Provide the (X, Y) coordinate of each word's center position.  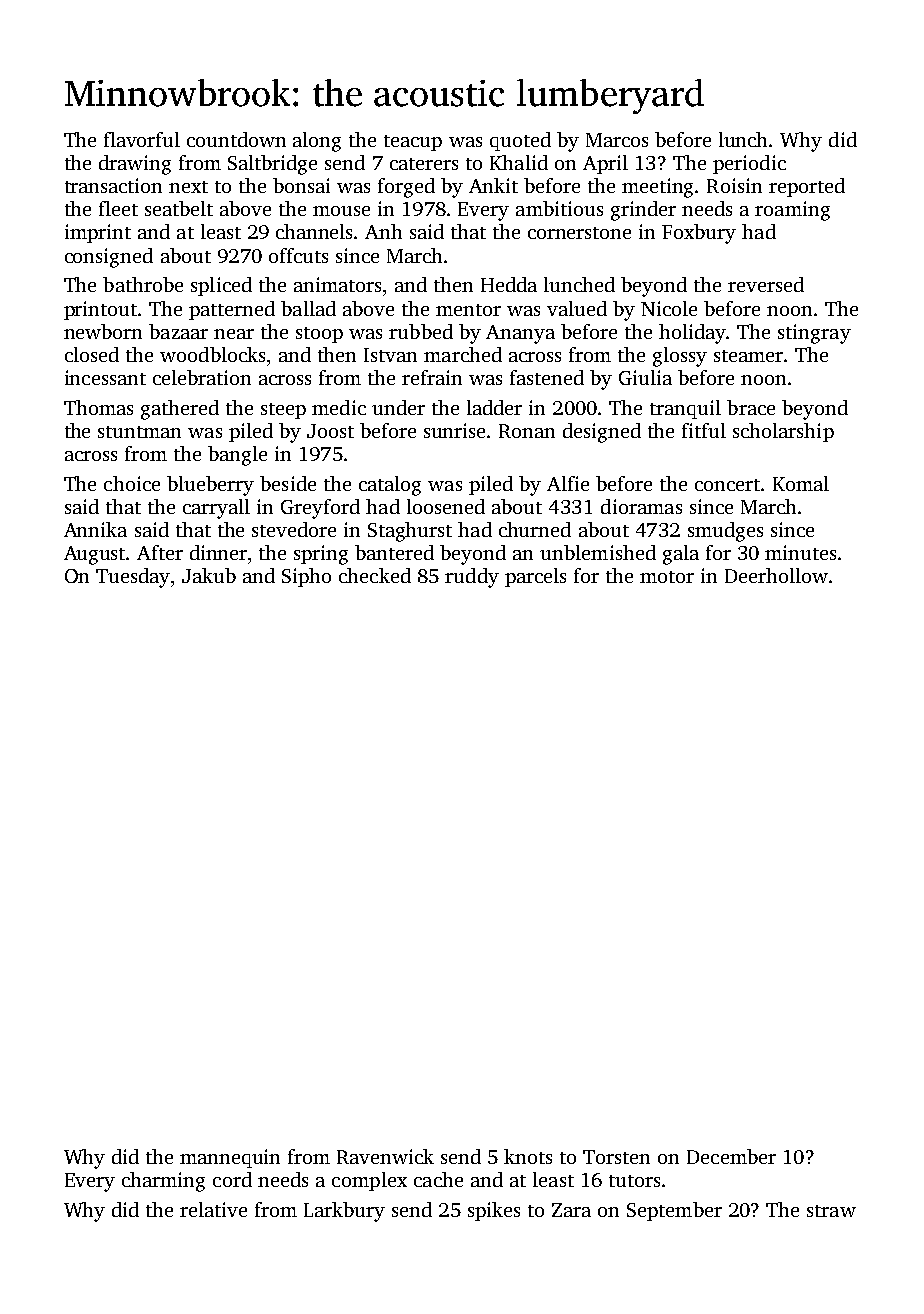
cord (232, 1179)
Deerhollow (776, 575)
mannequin (230, 1158)
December (731, 1156)
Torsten (616, 1157)
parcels (535, 577)
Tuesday (133, 578)
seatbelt (179, 208)
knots (528, 1156)
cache (438, 1179)
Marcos (617, 140)
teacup (413, 143)
